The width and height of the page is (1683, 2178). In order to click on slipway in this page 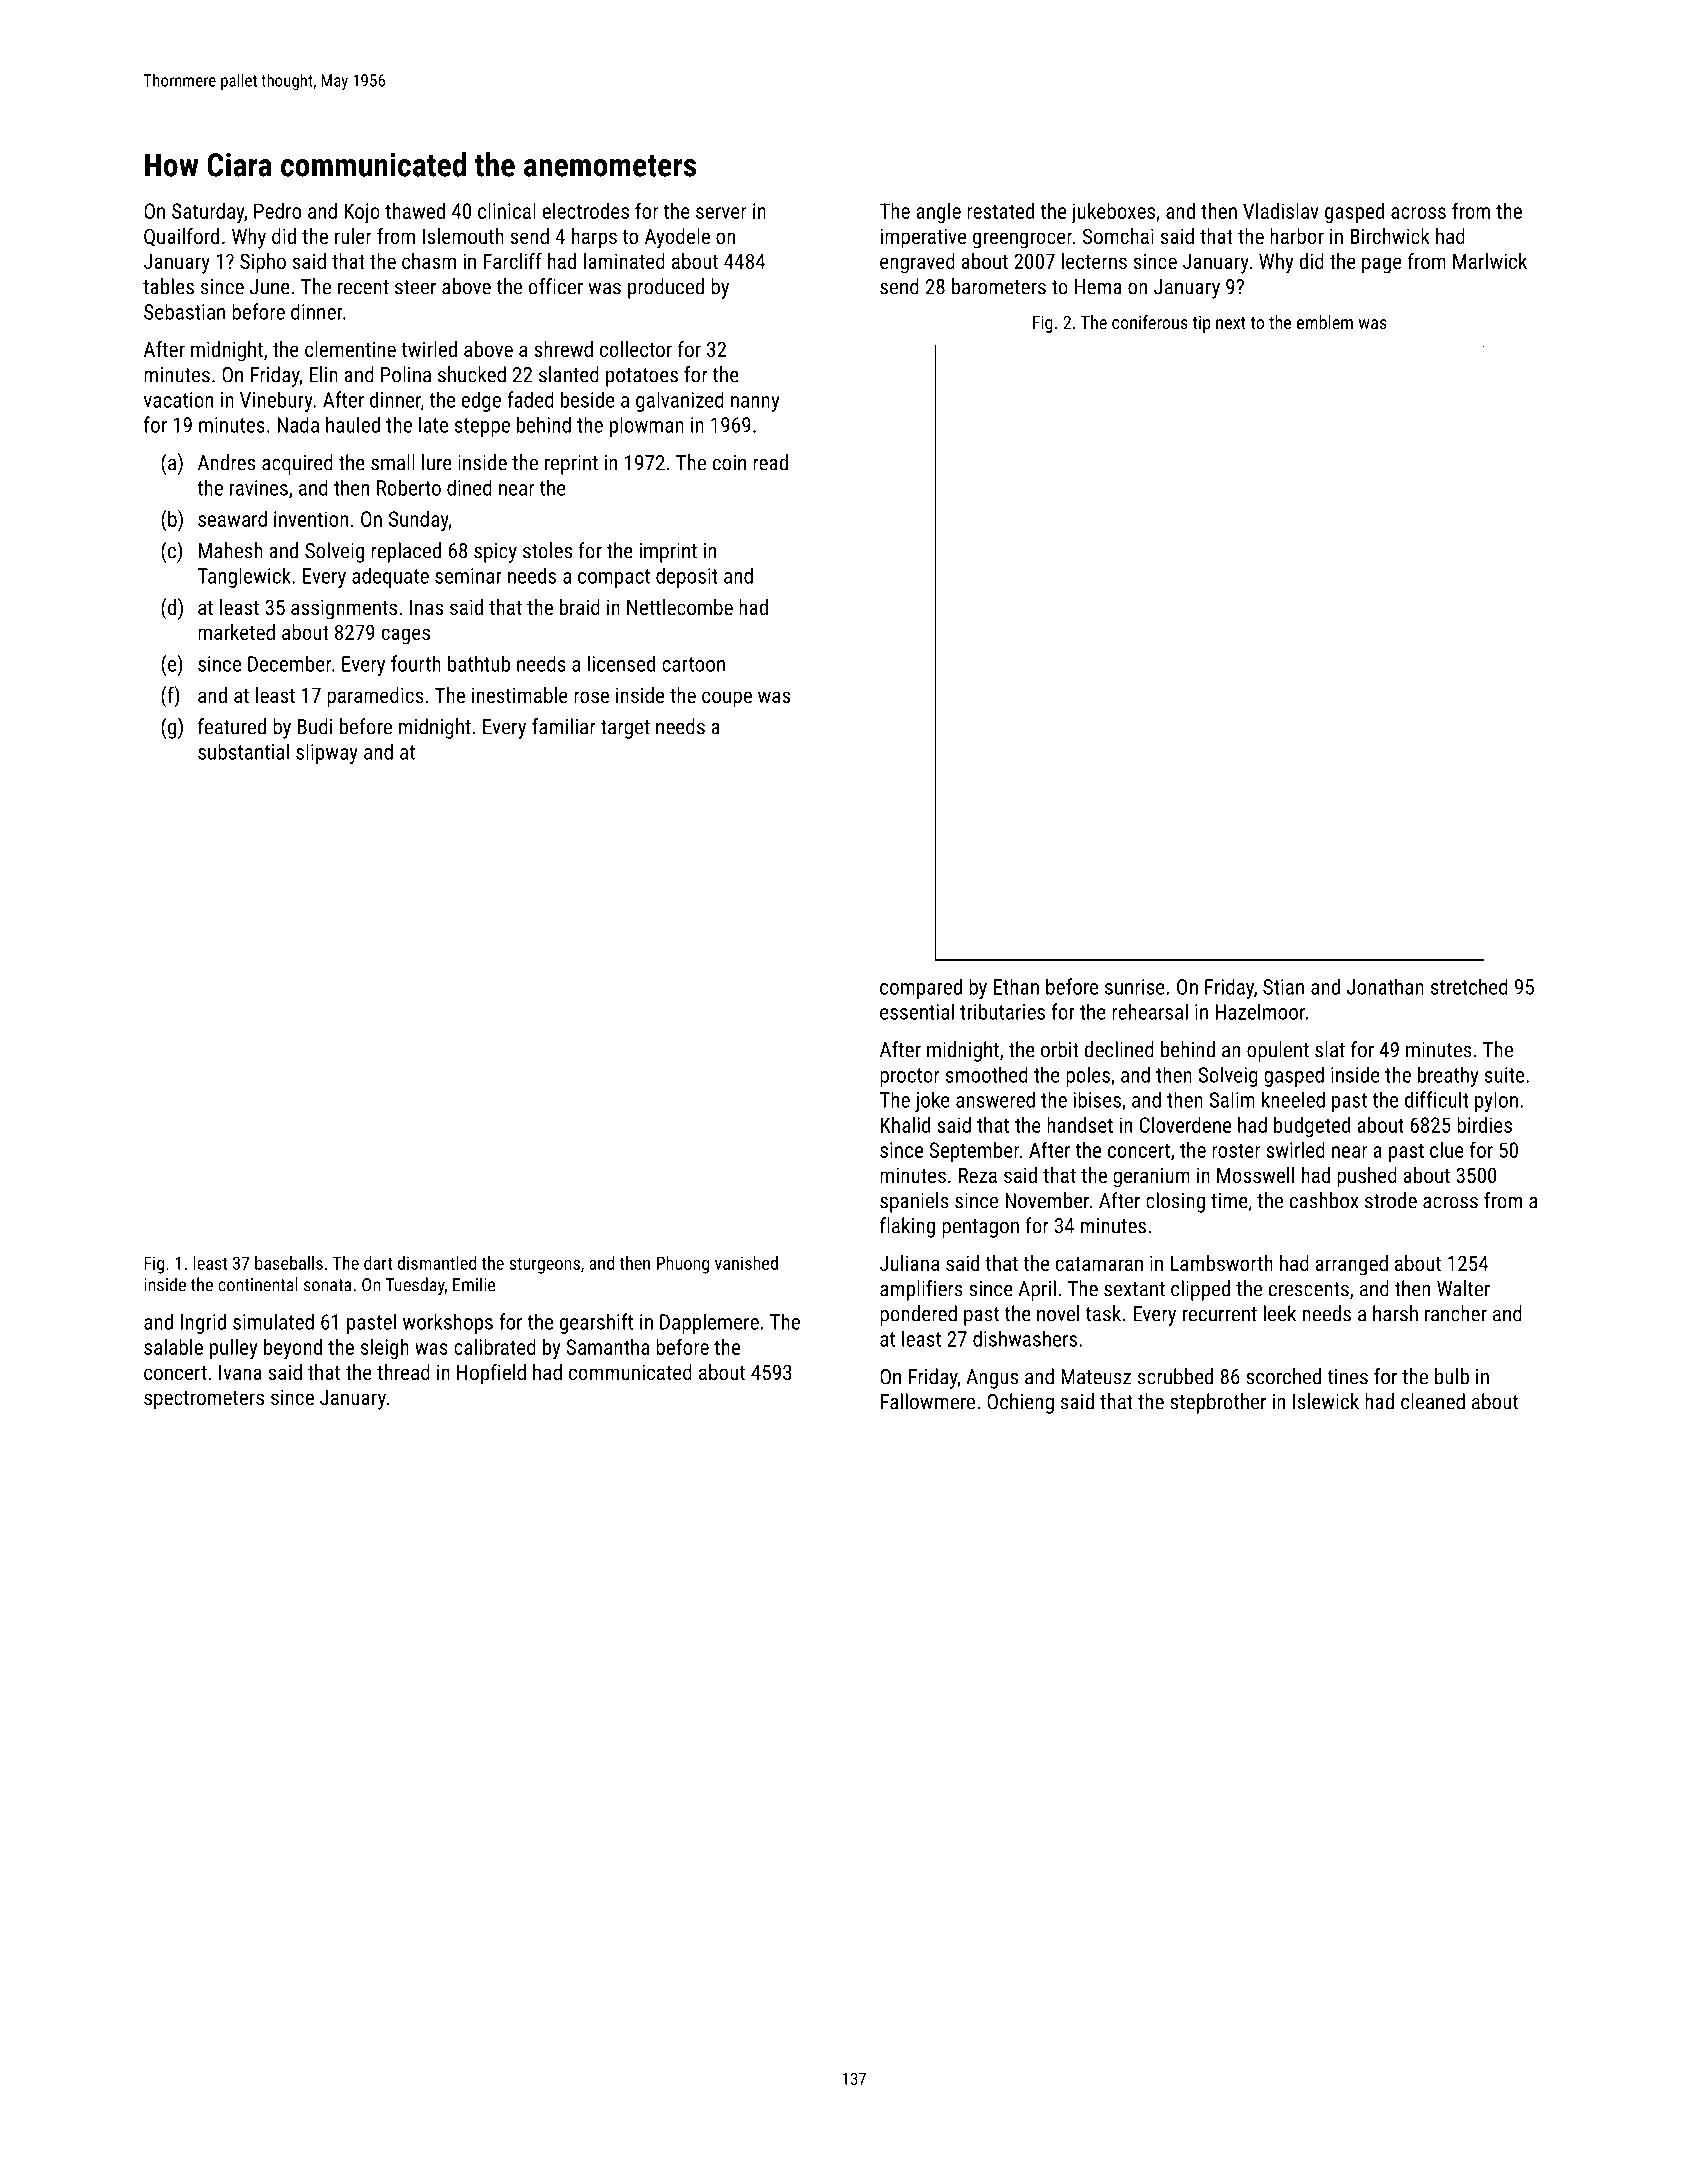, I will do `click(327, 753)`.
